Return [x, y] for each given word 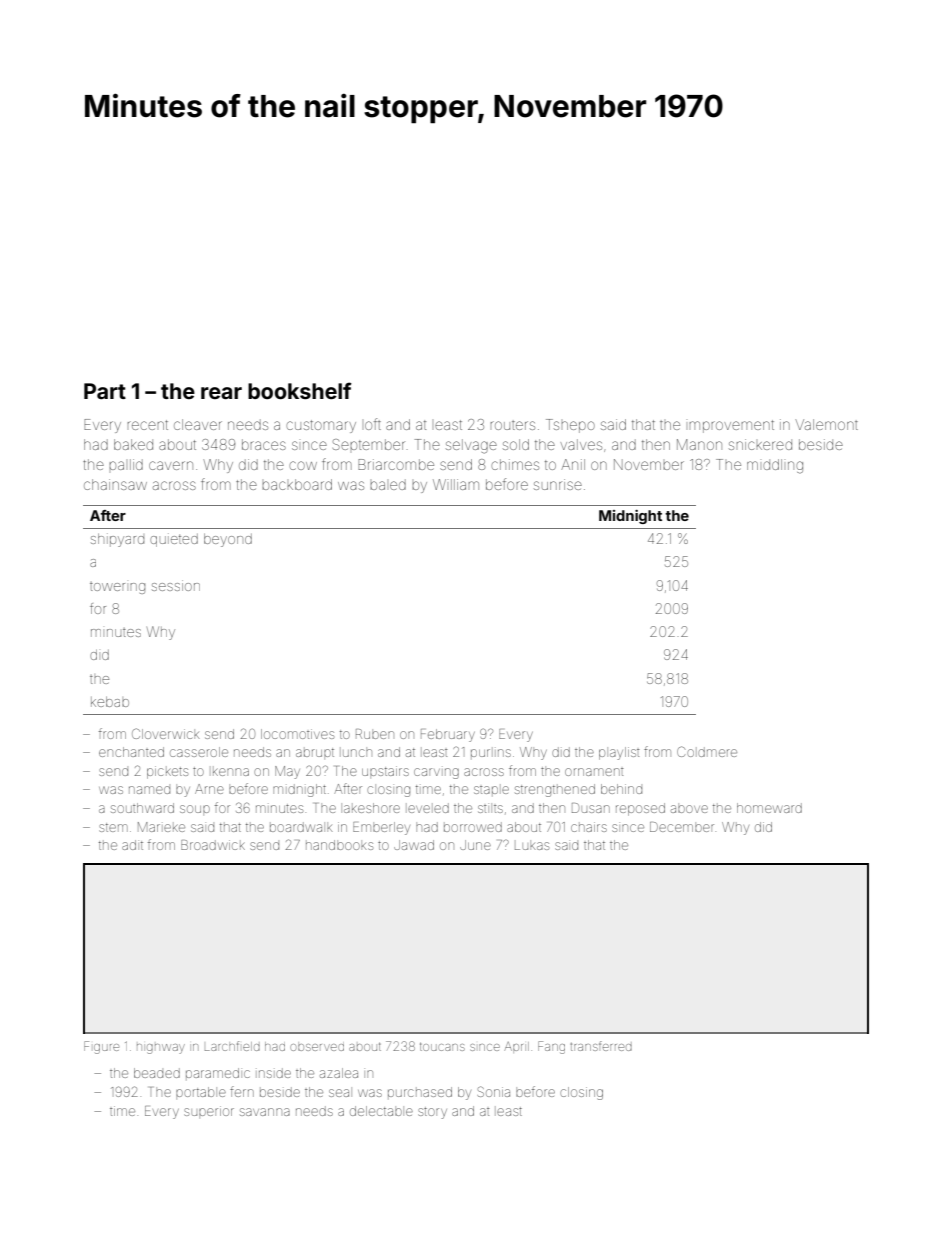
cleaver [198, 424]
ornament [594, 772]
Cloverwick [166, 733]
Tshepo [570, 426]
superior [209, 1111]
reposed [640, 809]
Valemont [826, 424]
